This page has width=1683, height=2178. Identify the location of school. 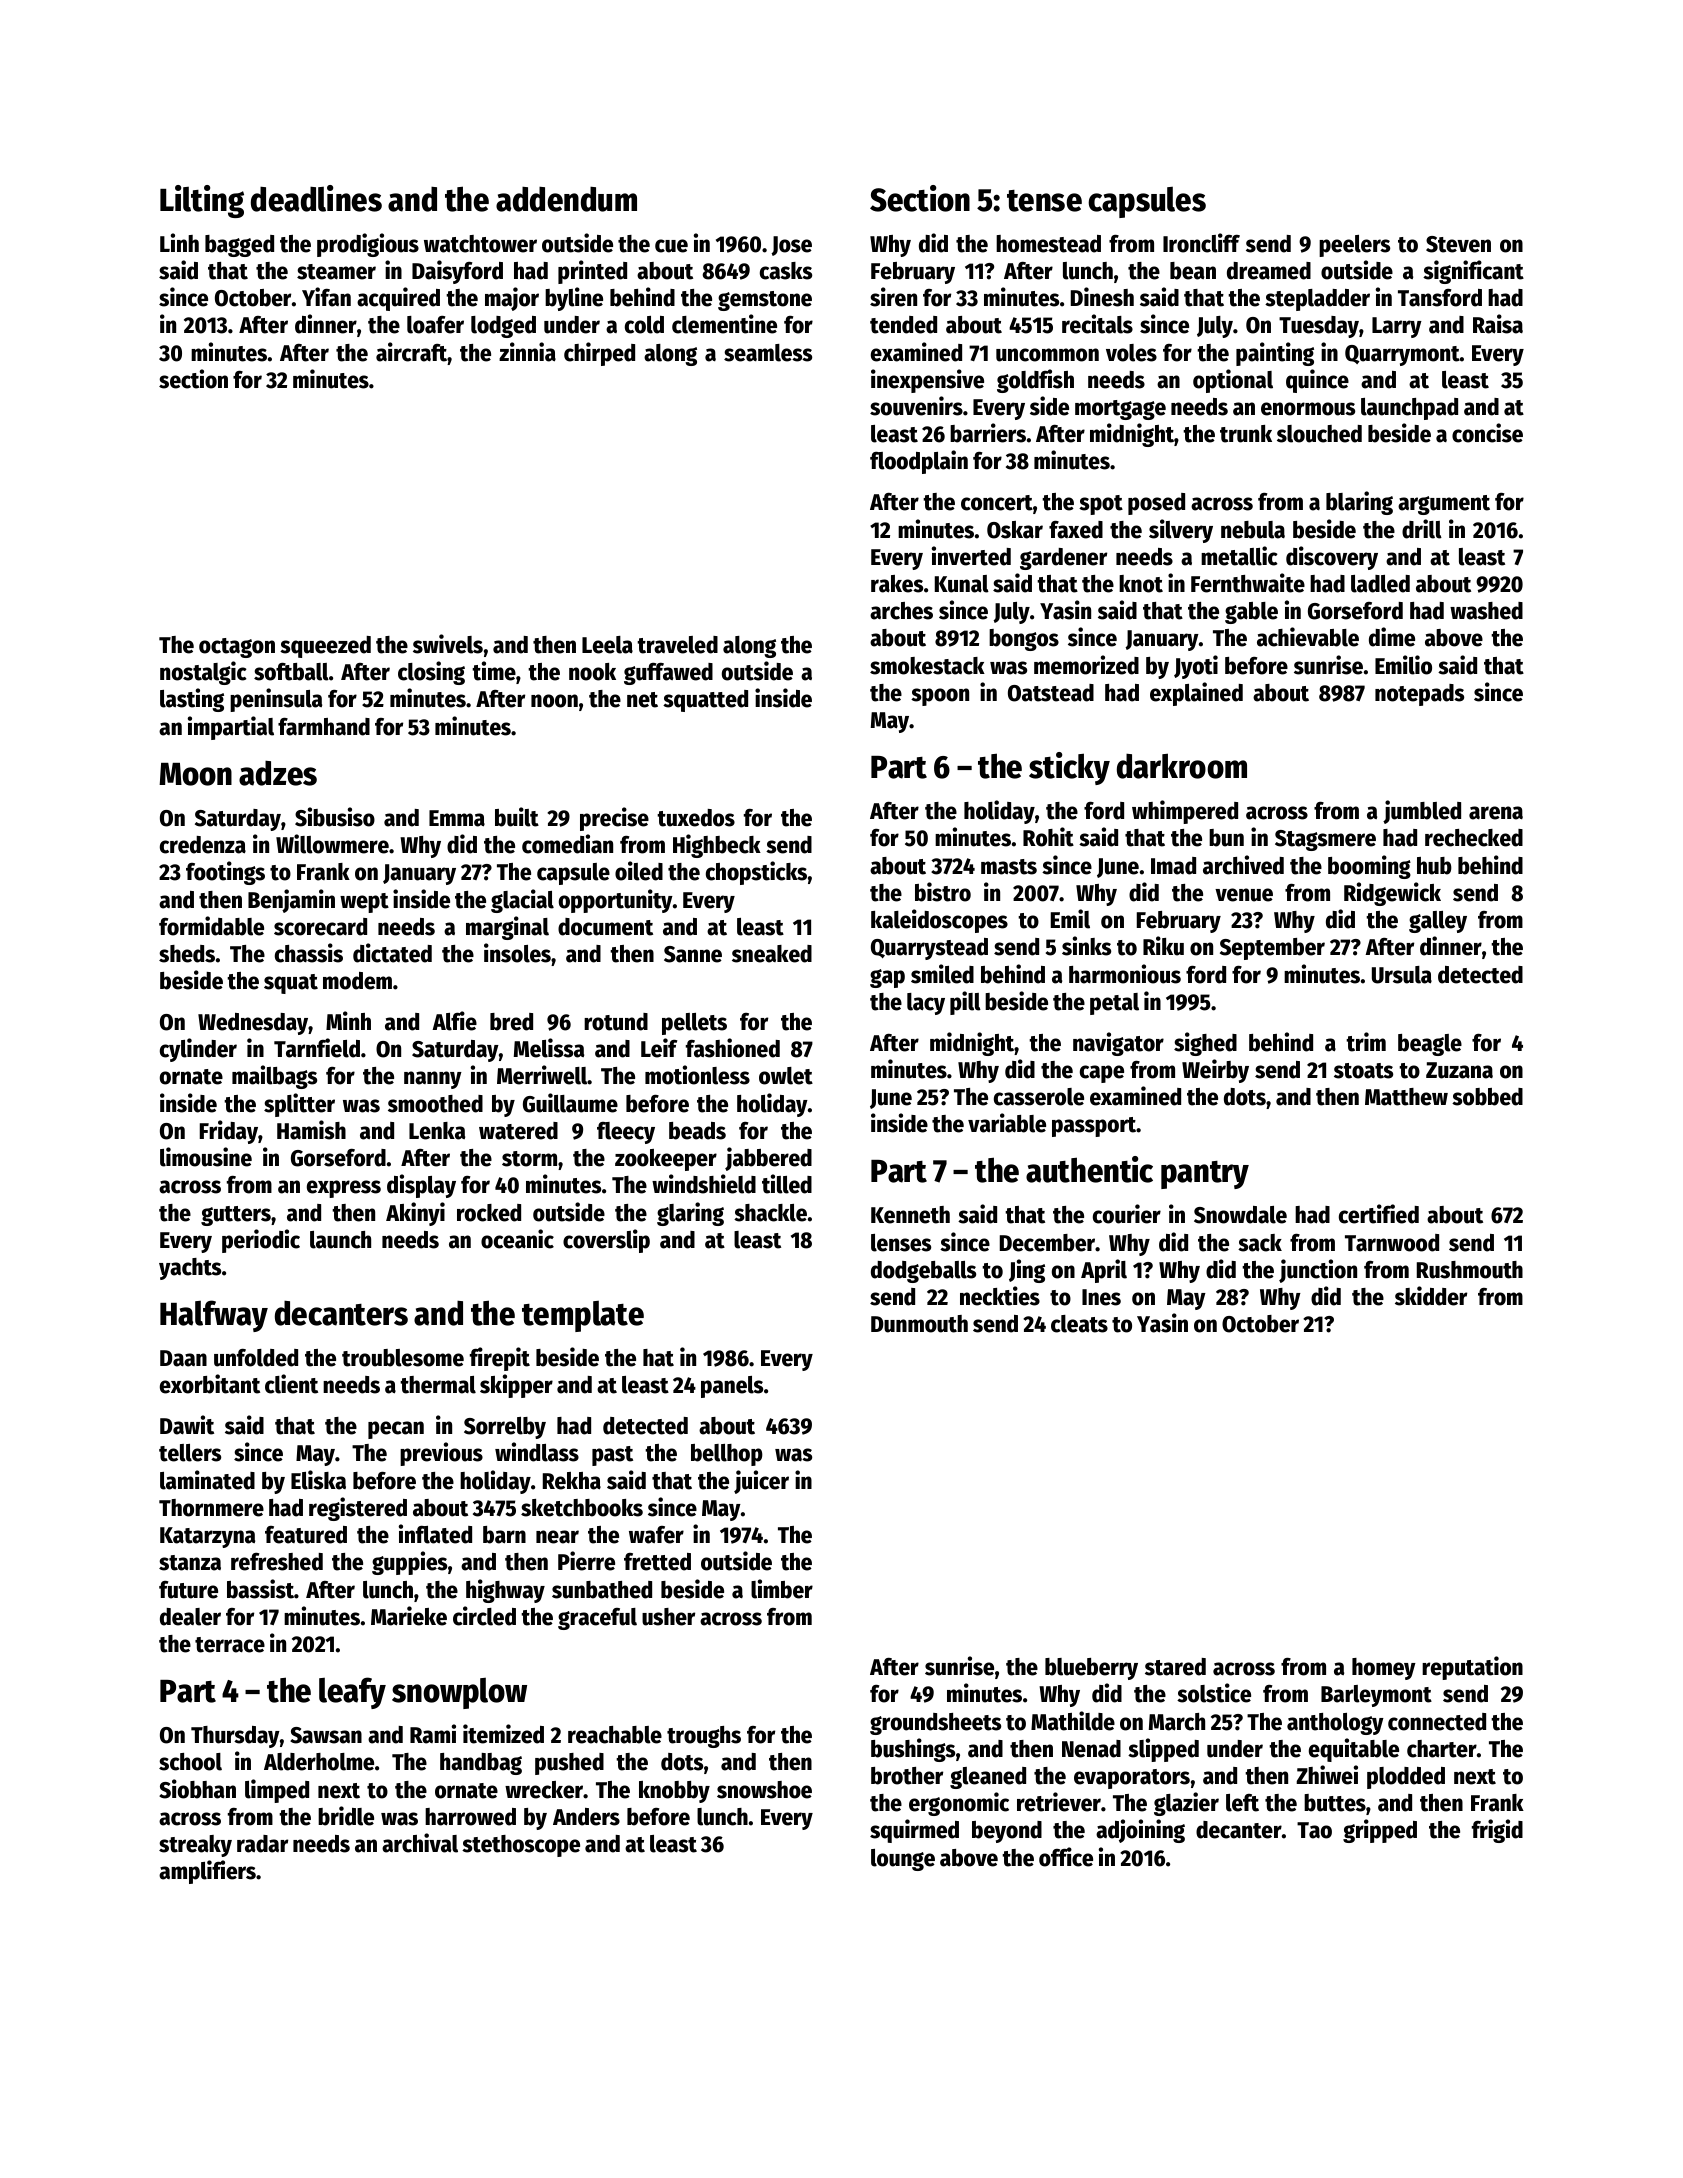
(190, 1762).
